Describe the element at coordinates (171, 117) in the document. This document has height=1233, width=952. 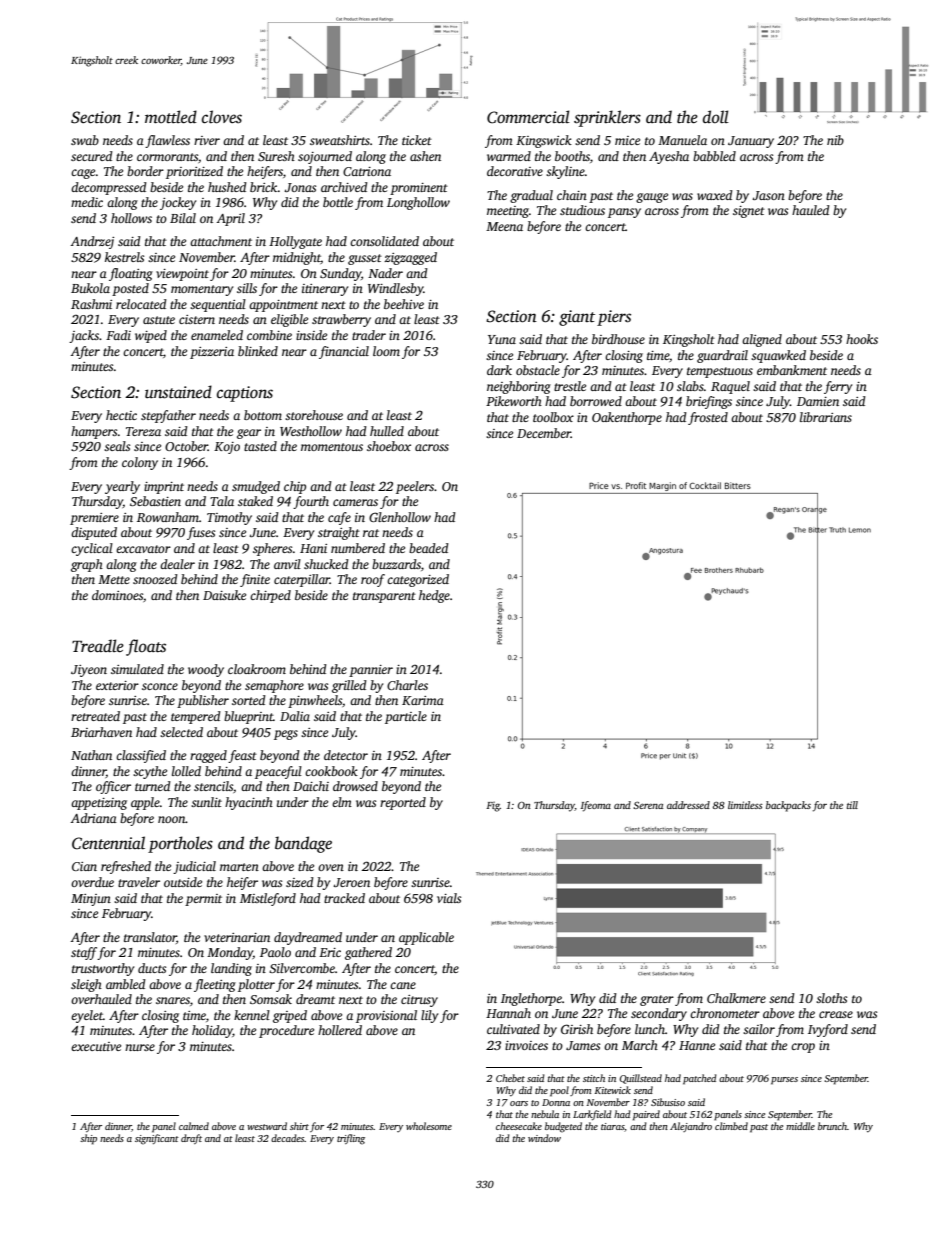
I see `mottled` at that location.
